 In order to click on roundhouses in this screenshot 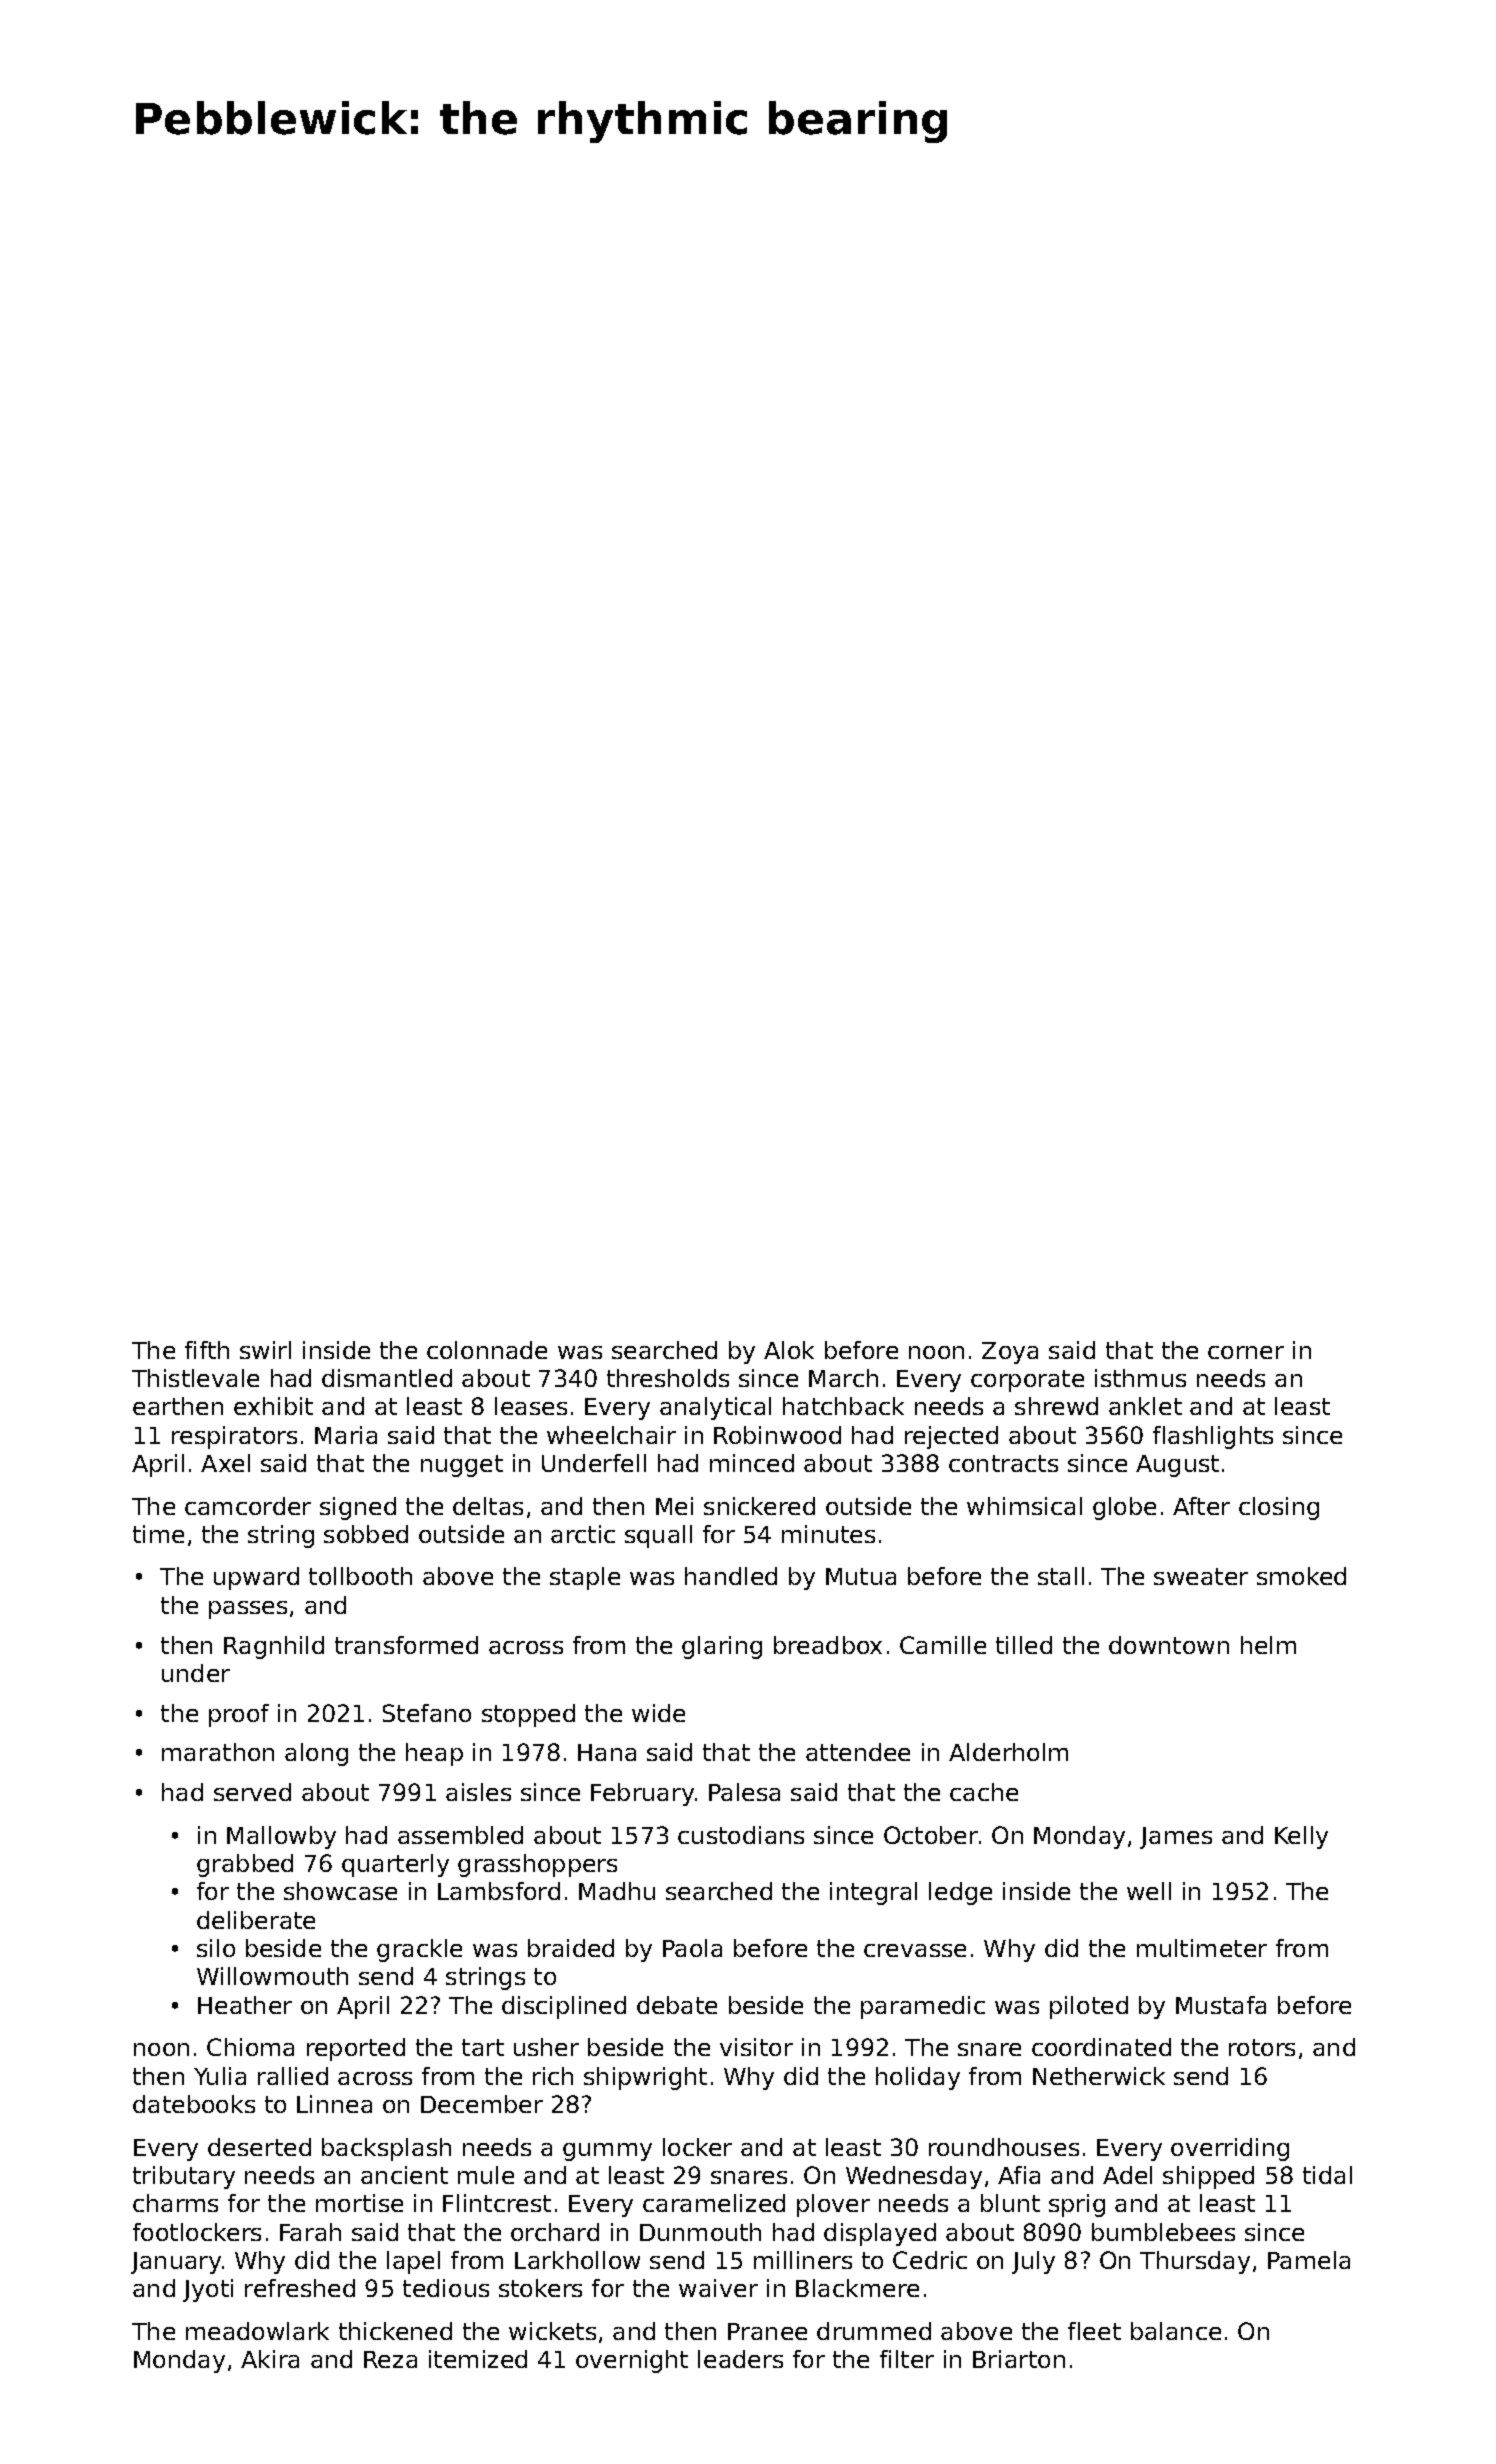, I will do `click(1004, 2147)`.
